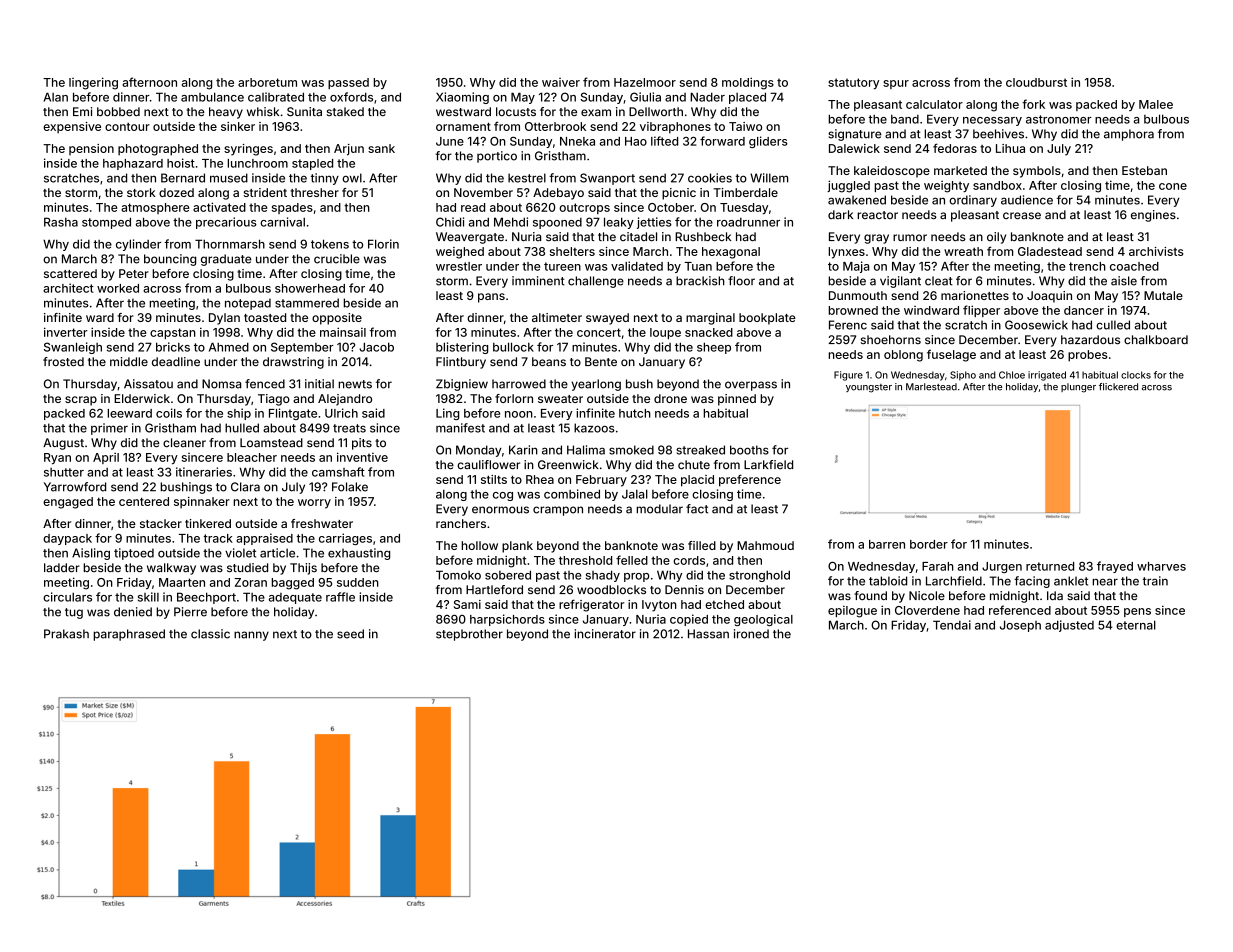 This page has width=1233, height=952. Describe the element at coordinates (61, 222) in the page. I see `Rasha` at that location.
